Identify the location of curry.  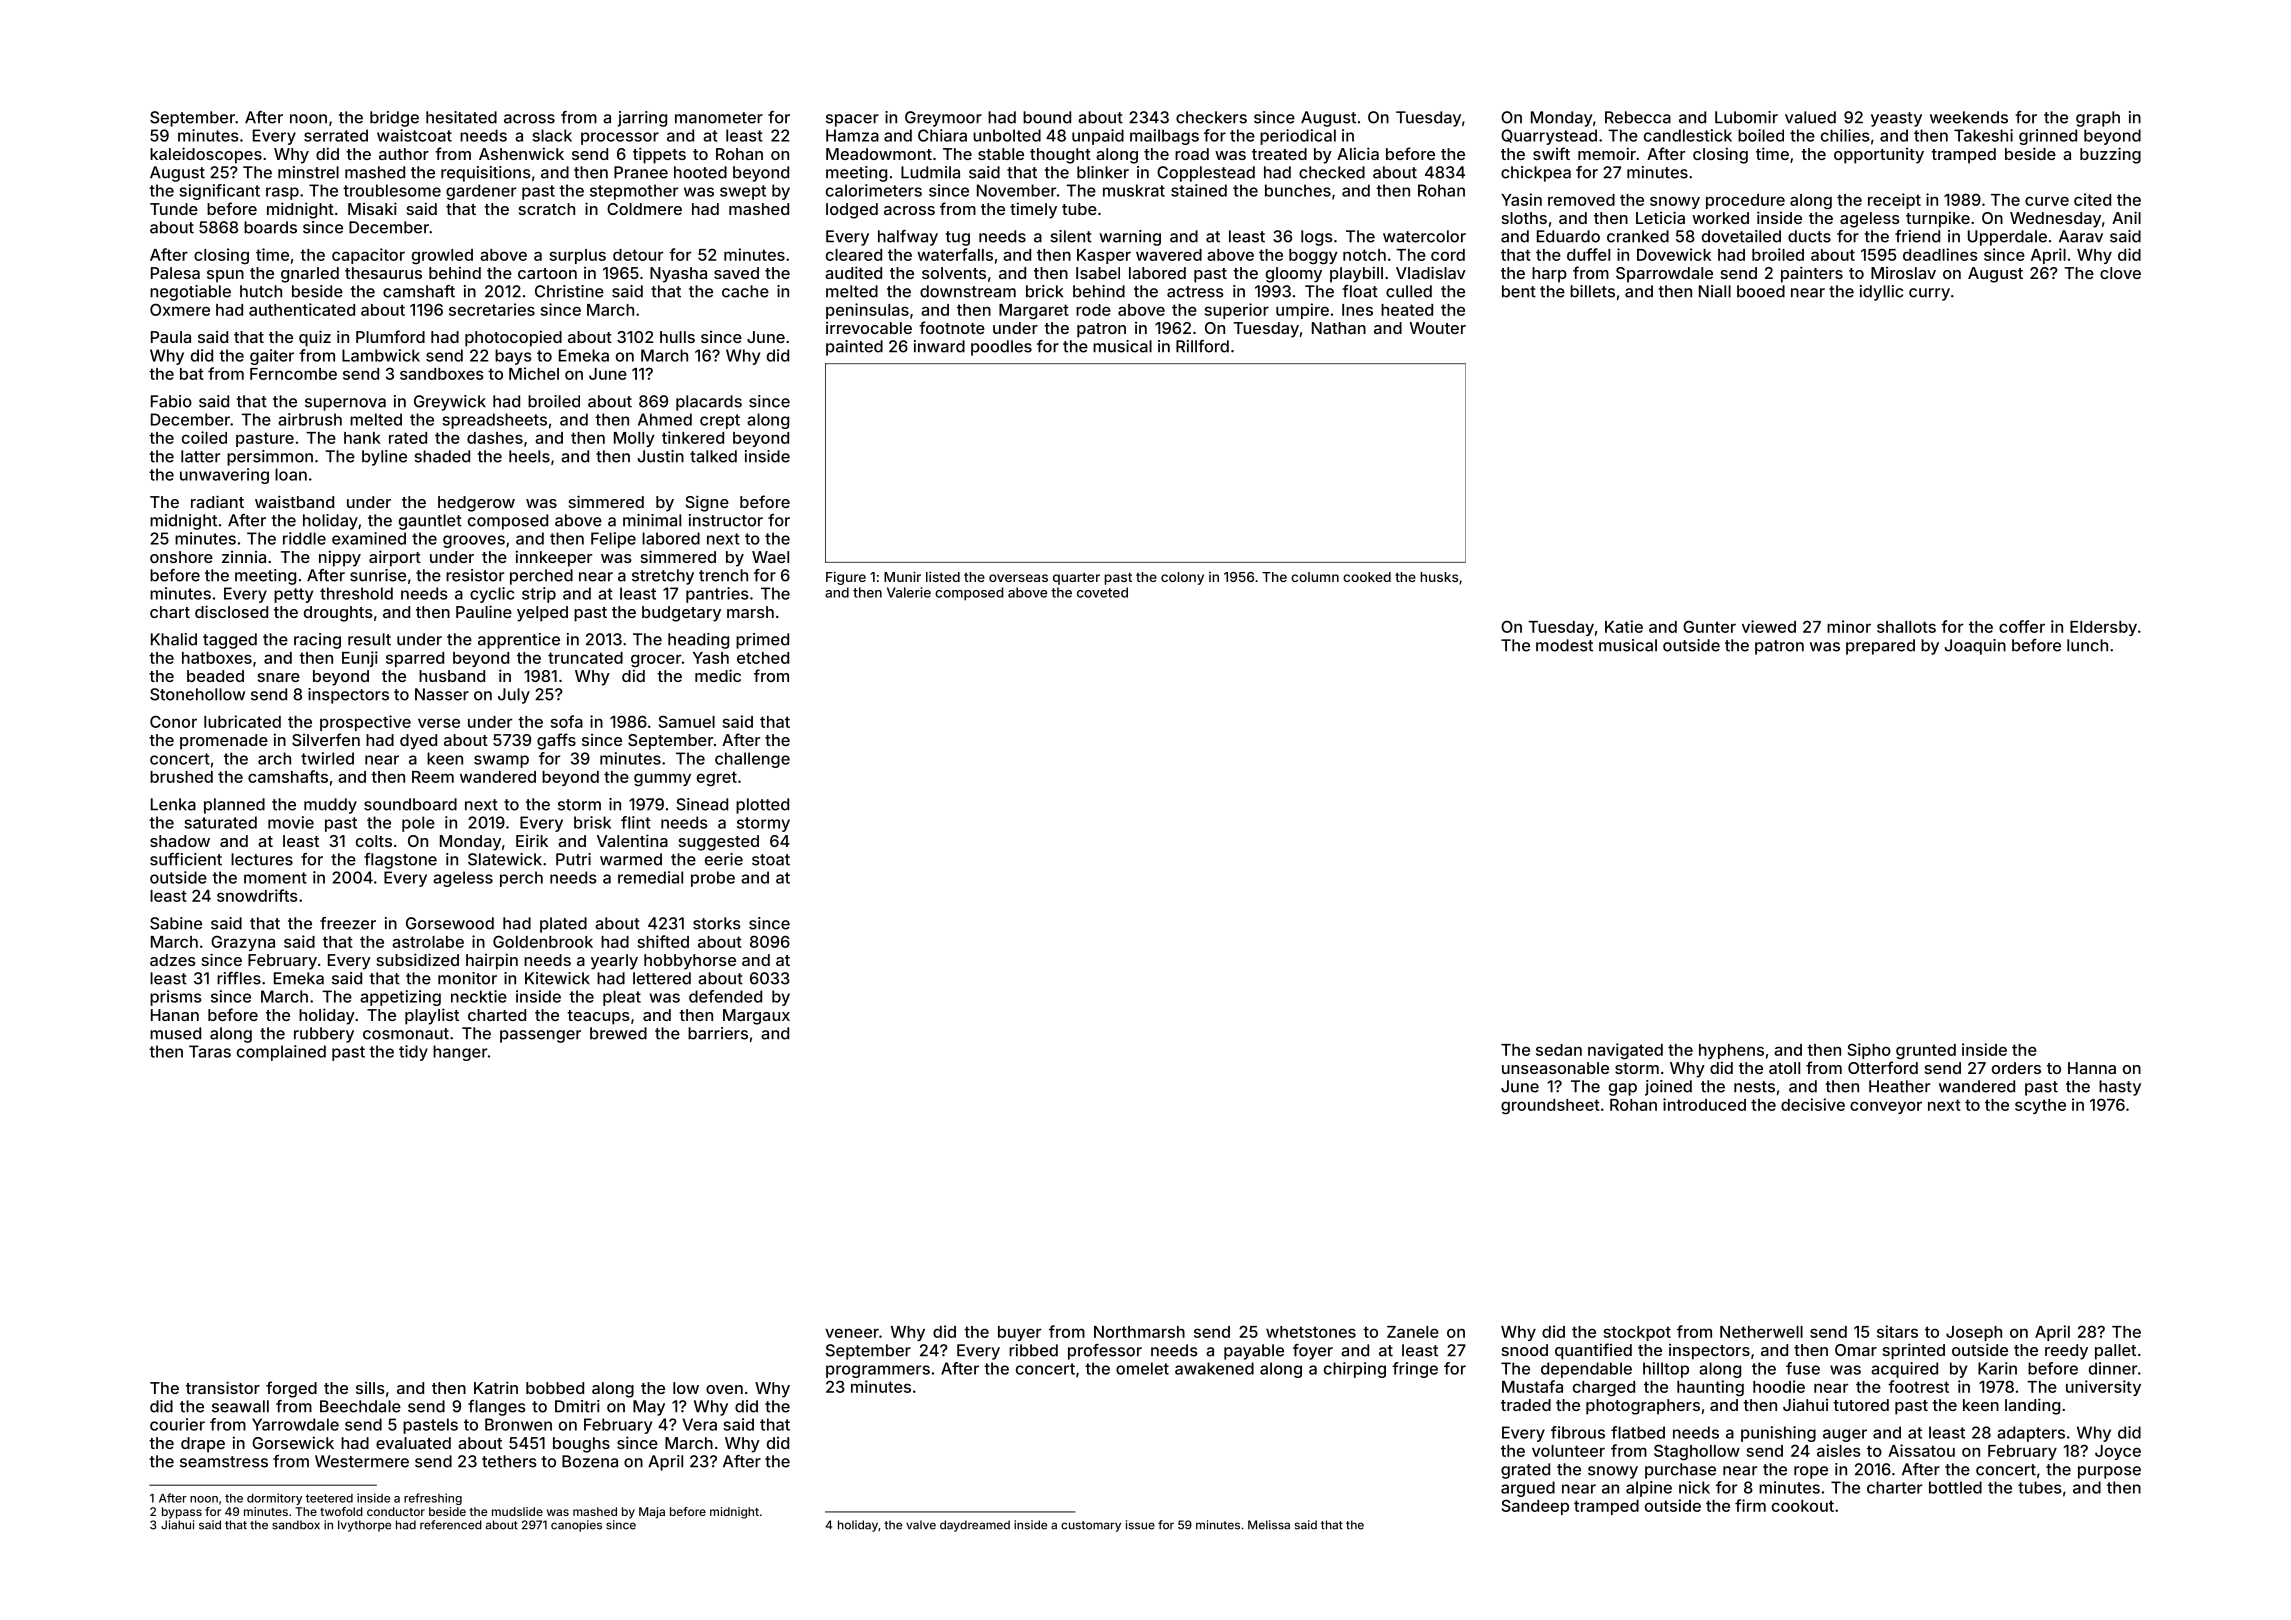
(1929, 294).
